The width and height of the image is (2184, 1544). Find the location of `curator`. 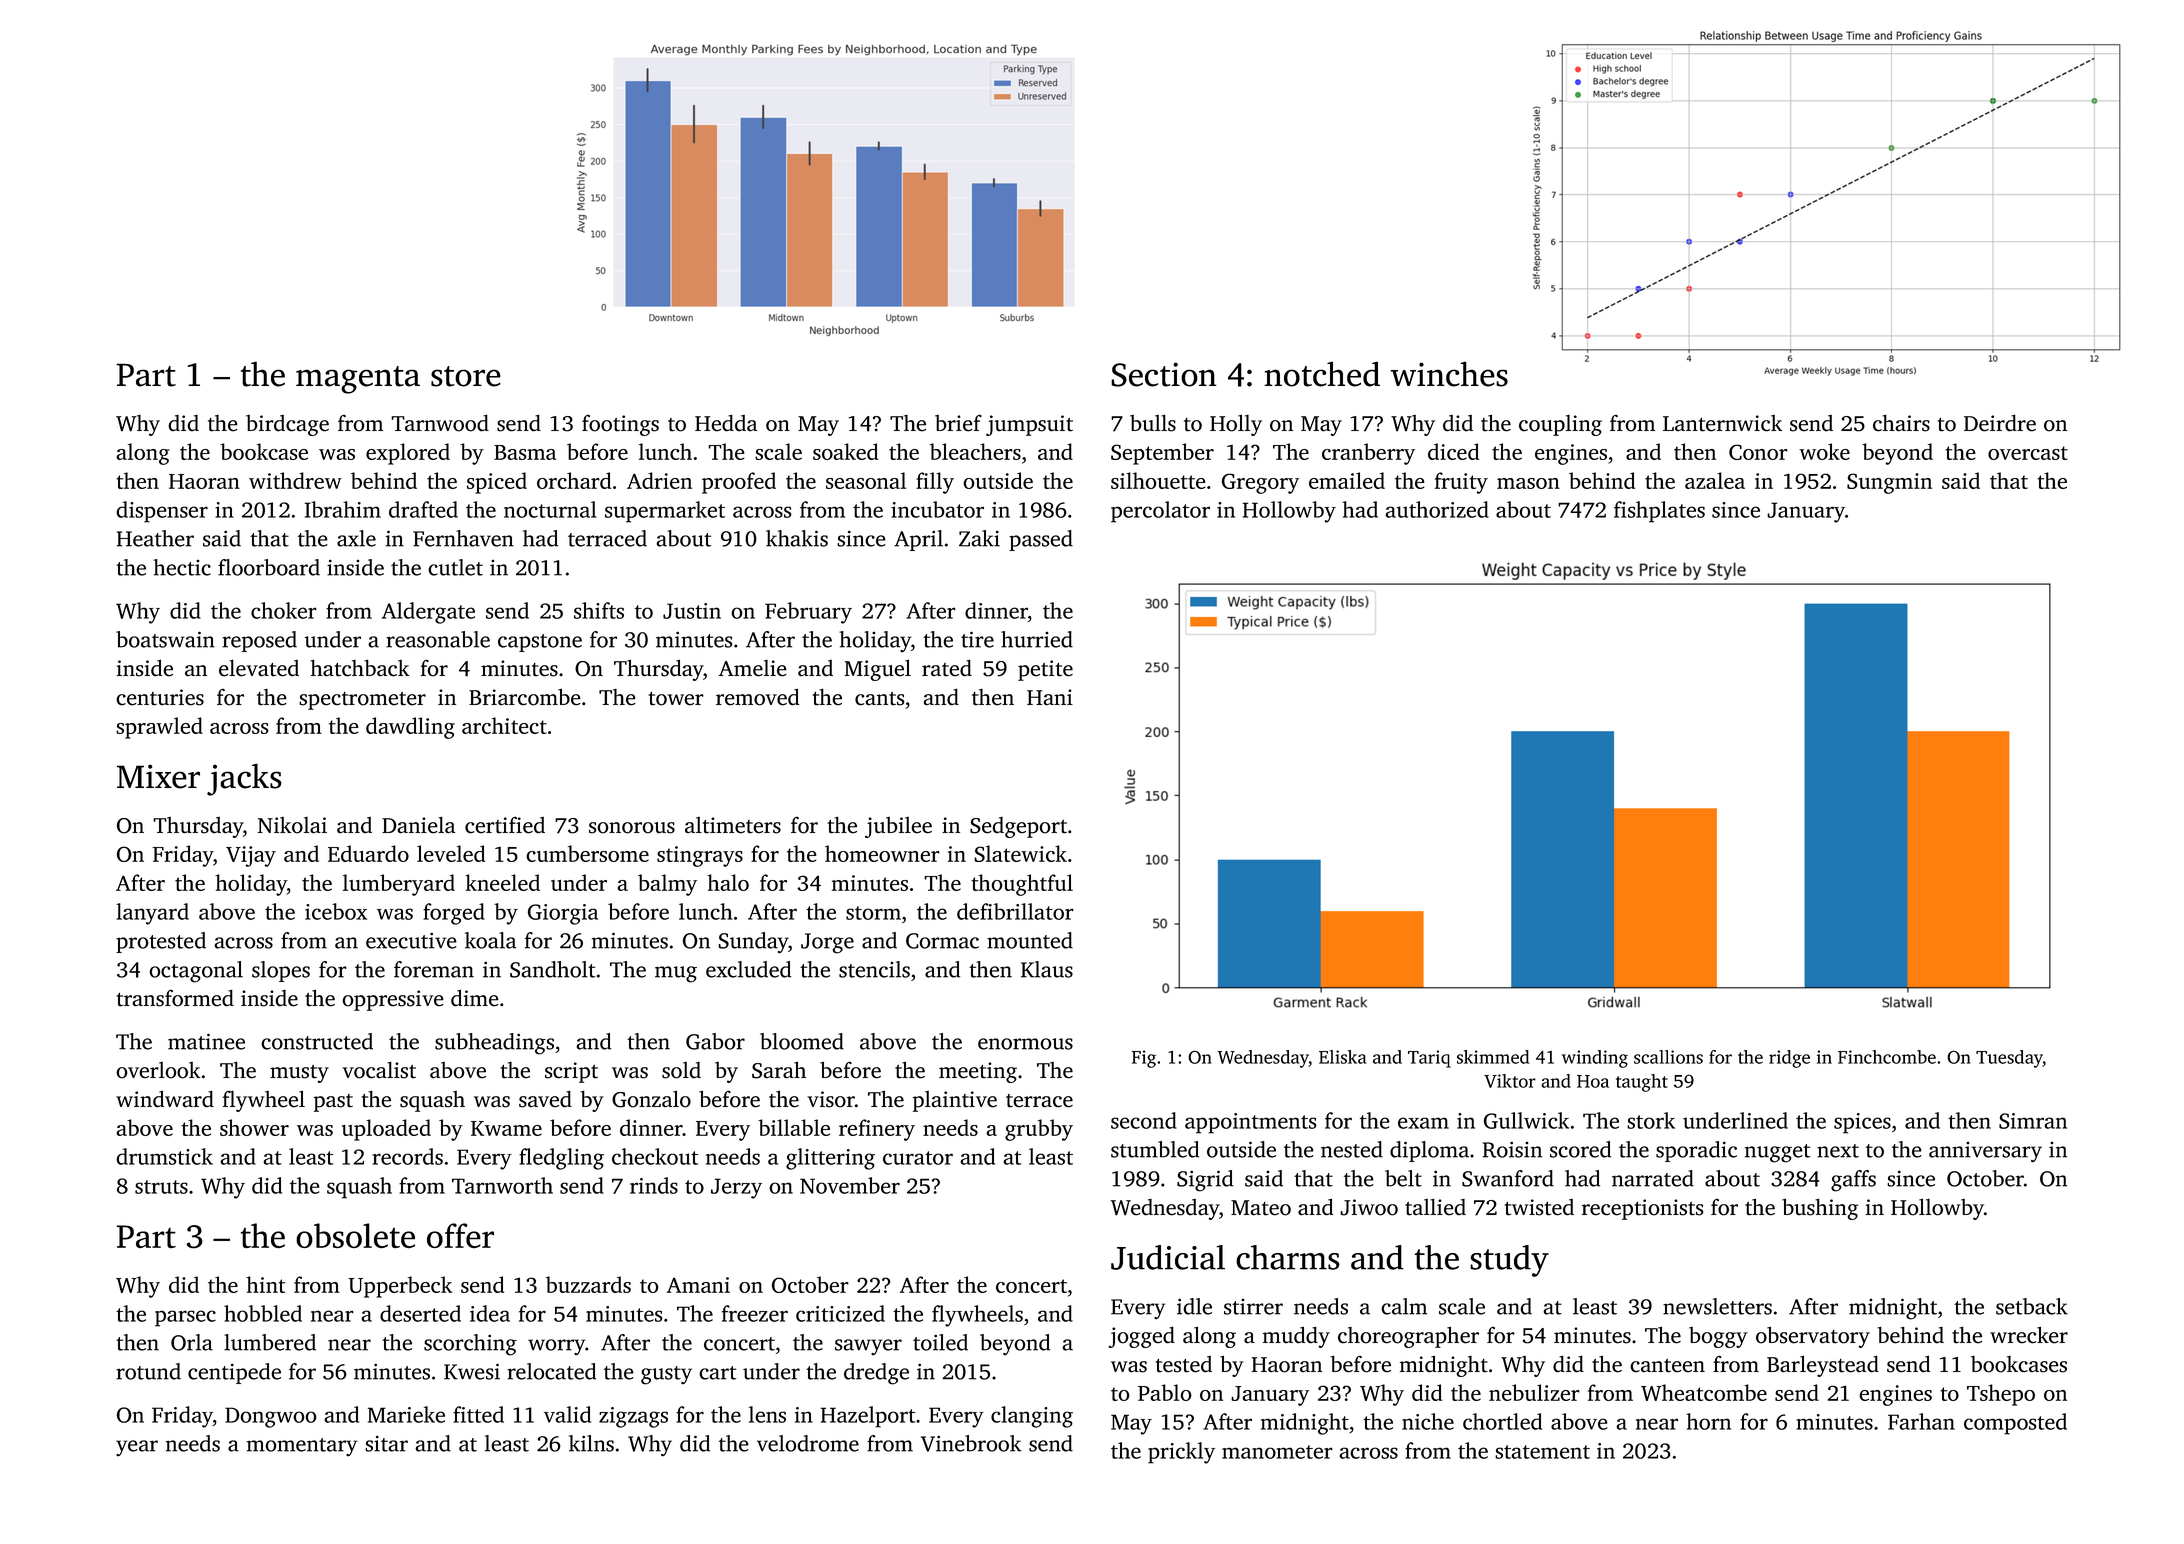

curator is located at coordinates (918, 1158).
